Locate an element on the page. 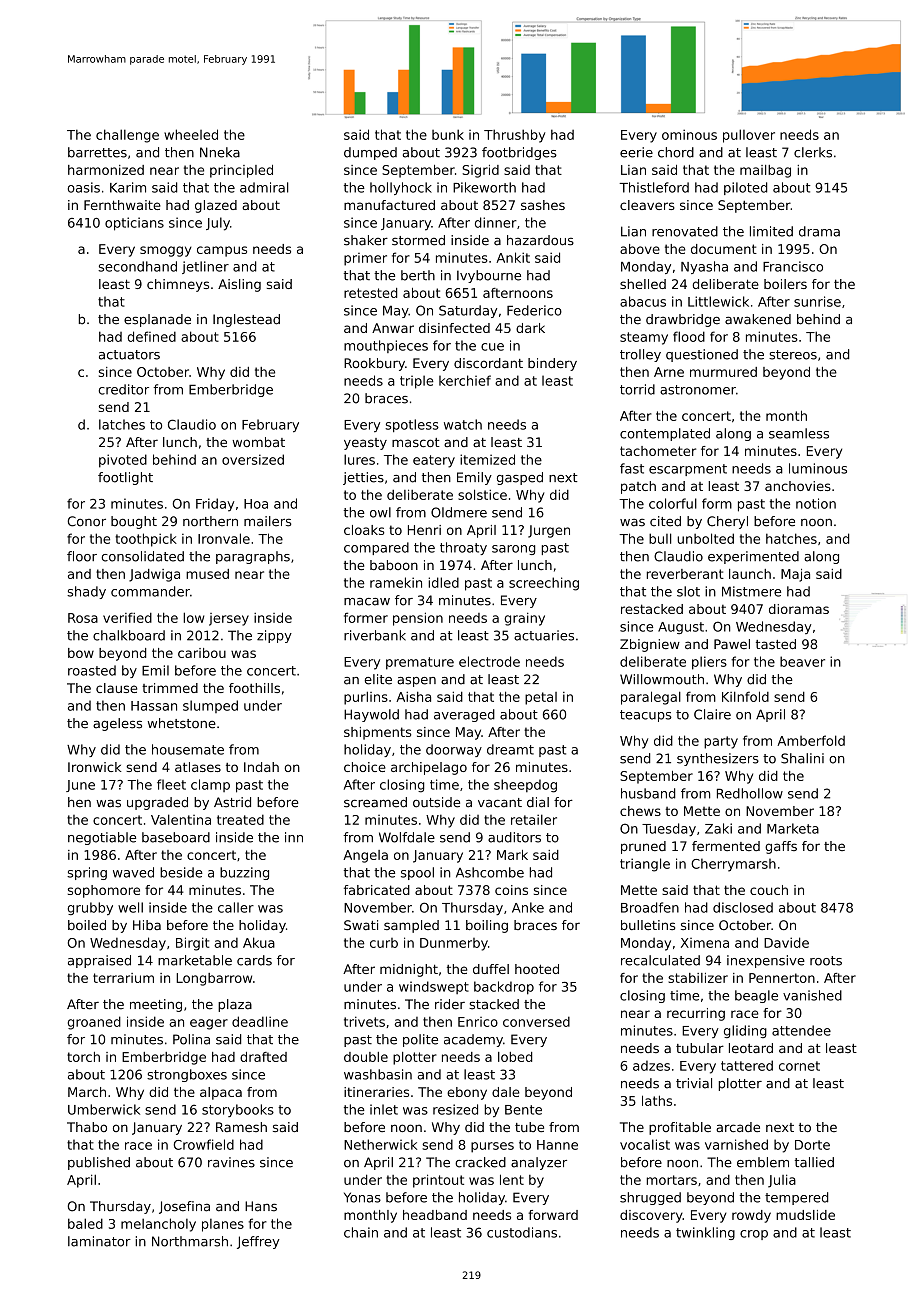  sunrise is located at coordinates (817, 301).
